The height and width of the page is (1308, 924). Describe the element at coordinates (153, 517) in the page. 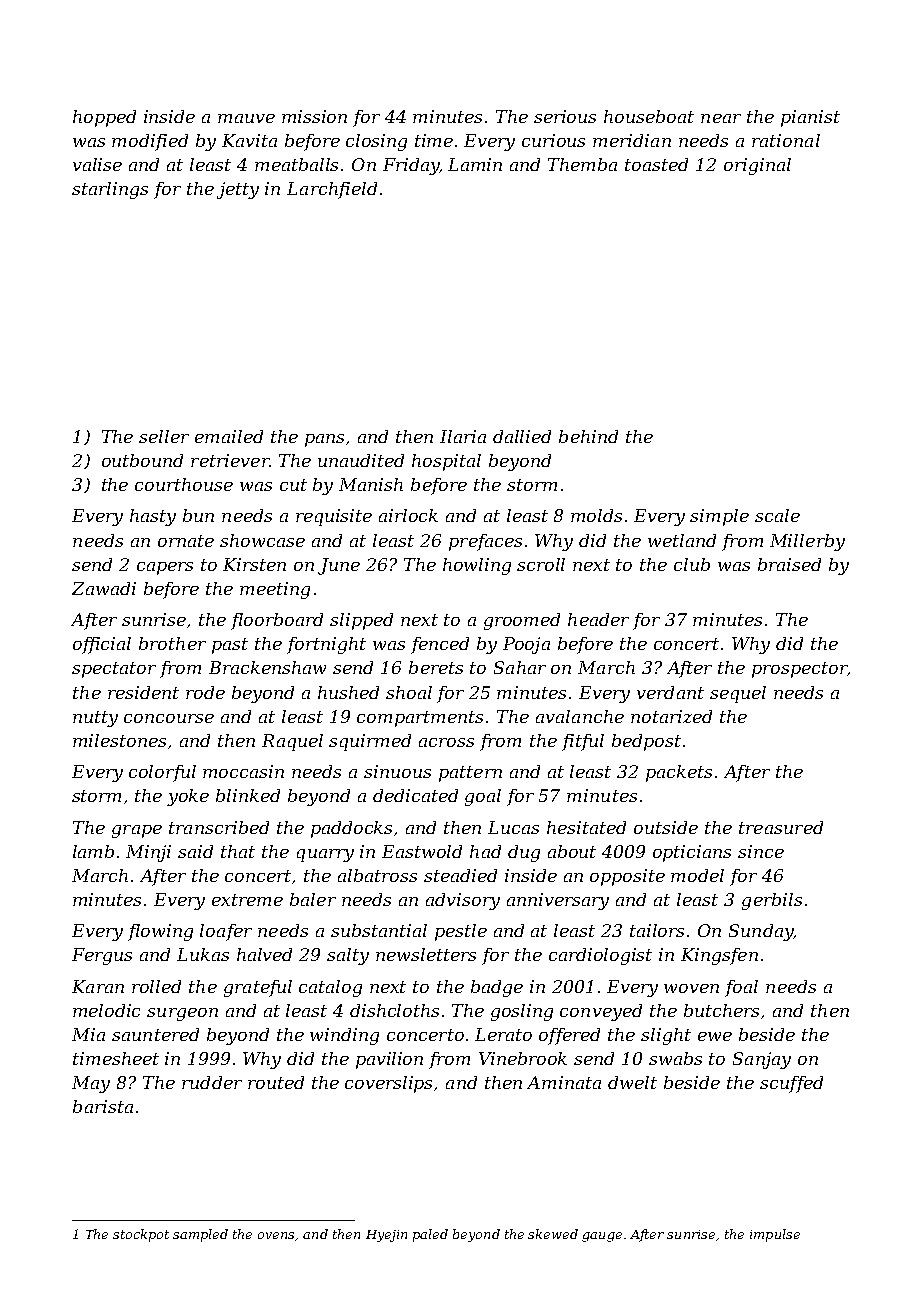

I see `hasty` at that location.
